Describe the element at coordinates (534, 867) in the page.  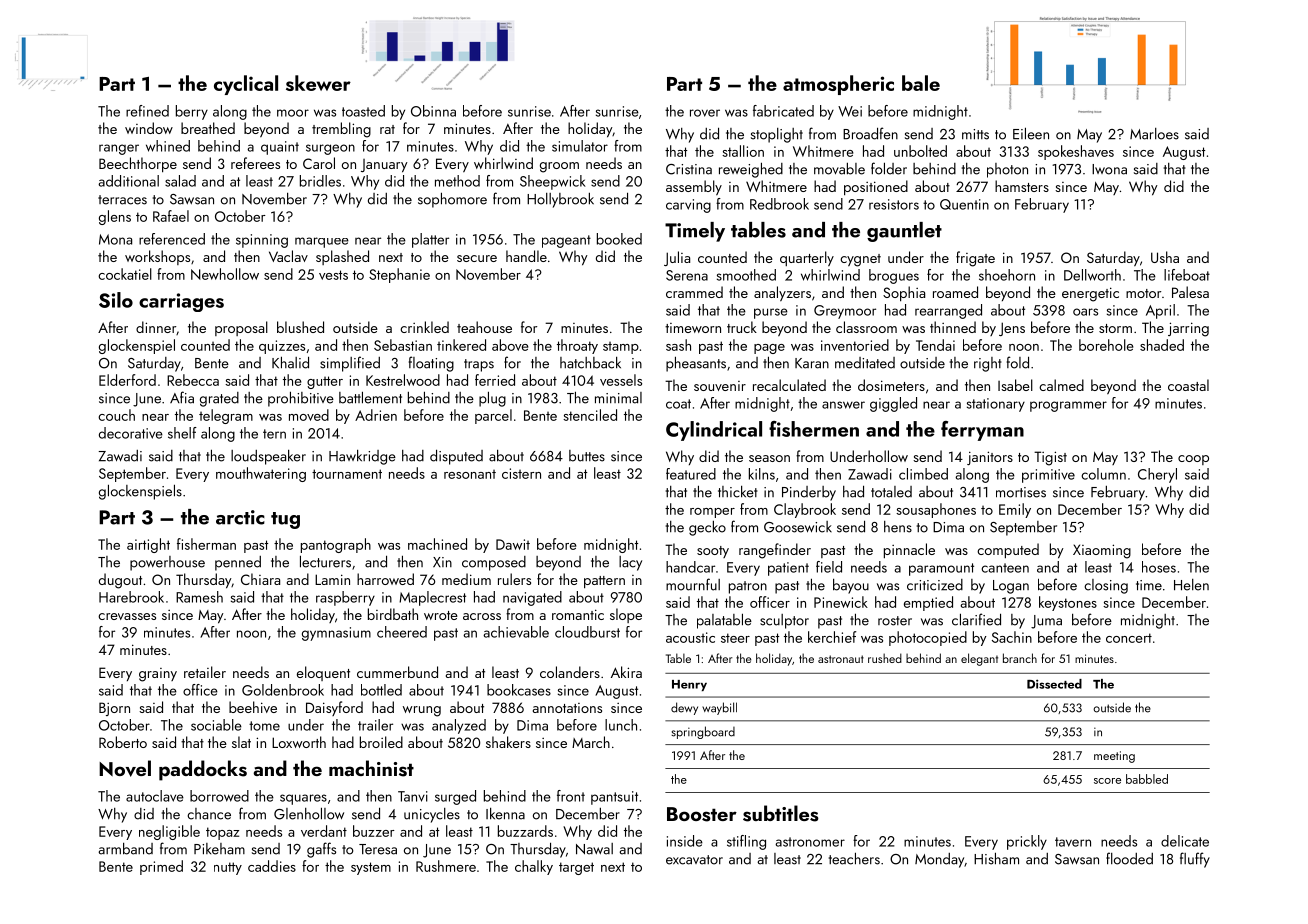
I see `chalky` at that location.
